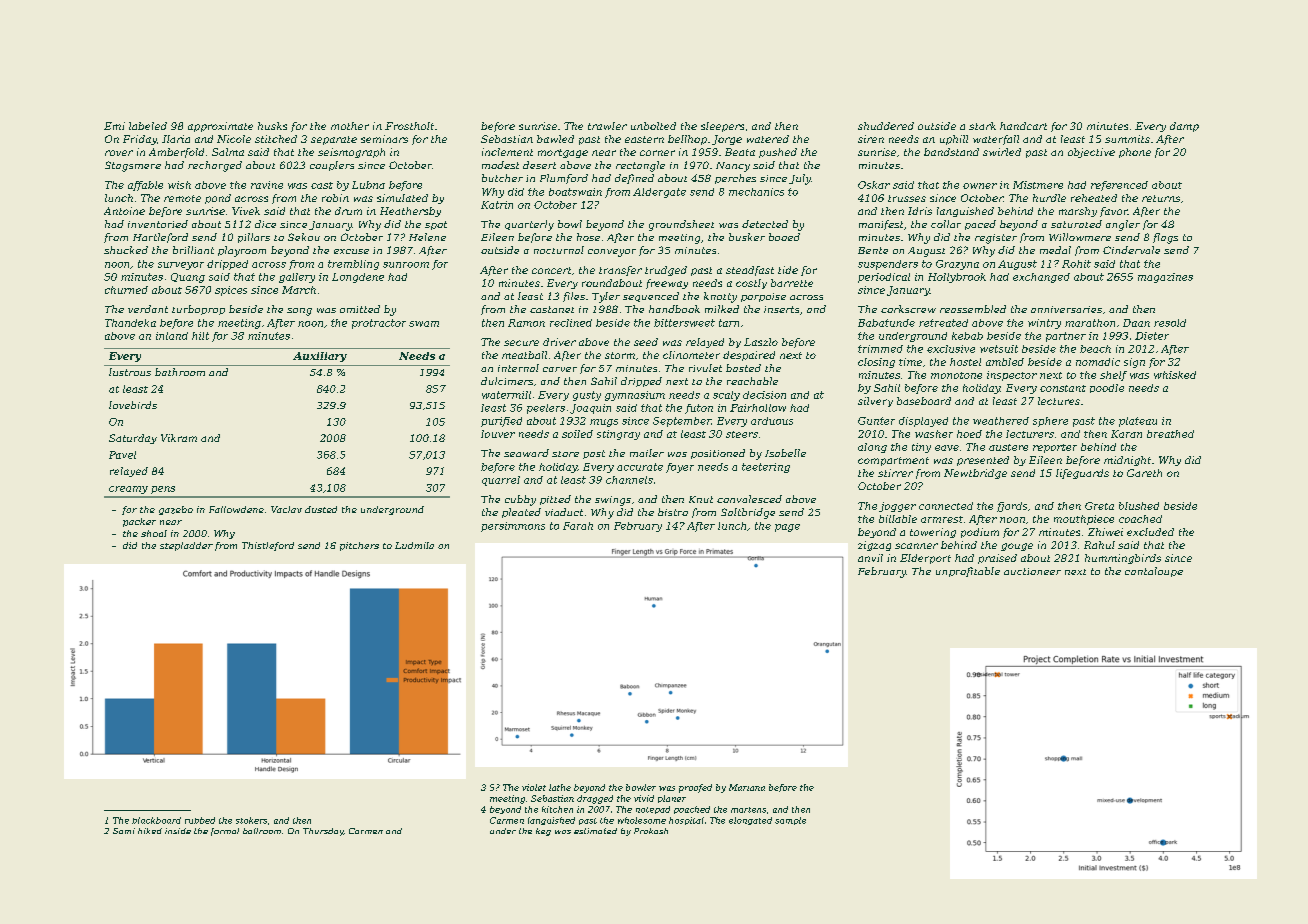  Describe the element at coordinates (1184, 127) in the screenshot. I see `damp` at that location.
